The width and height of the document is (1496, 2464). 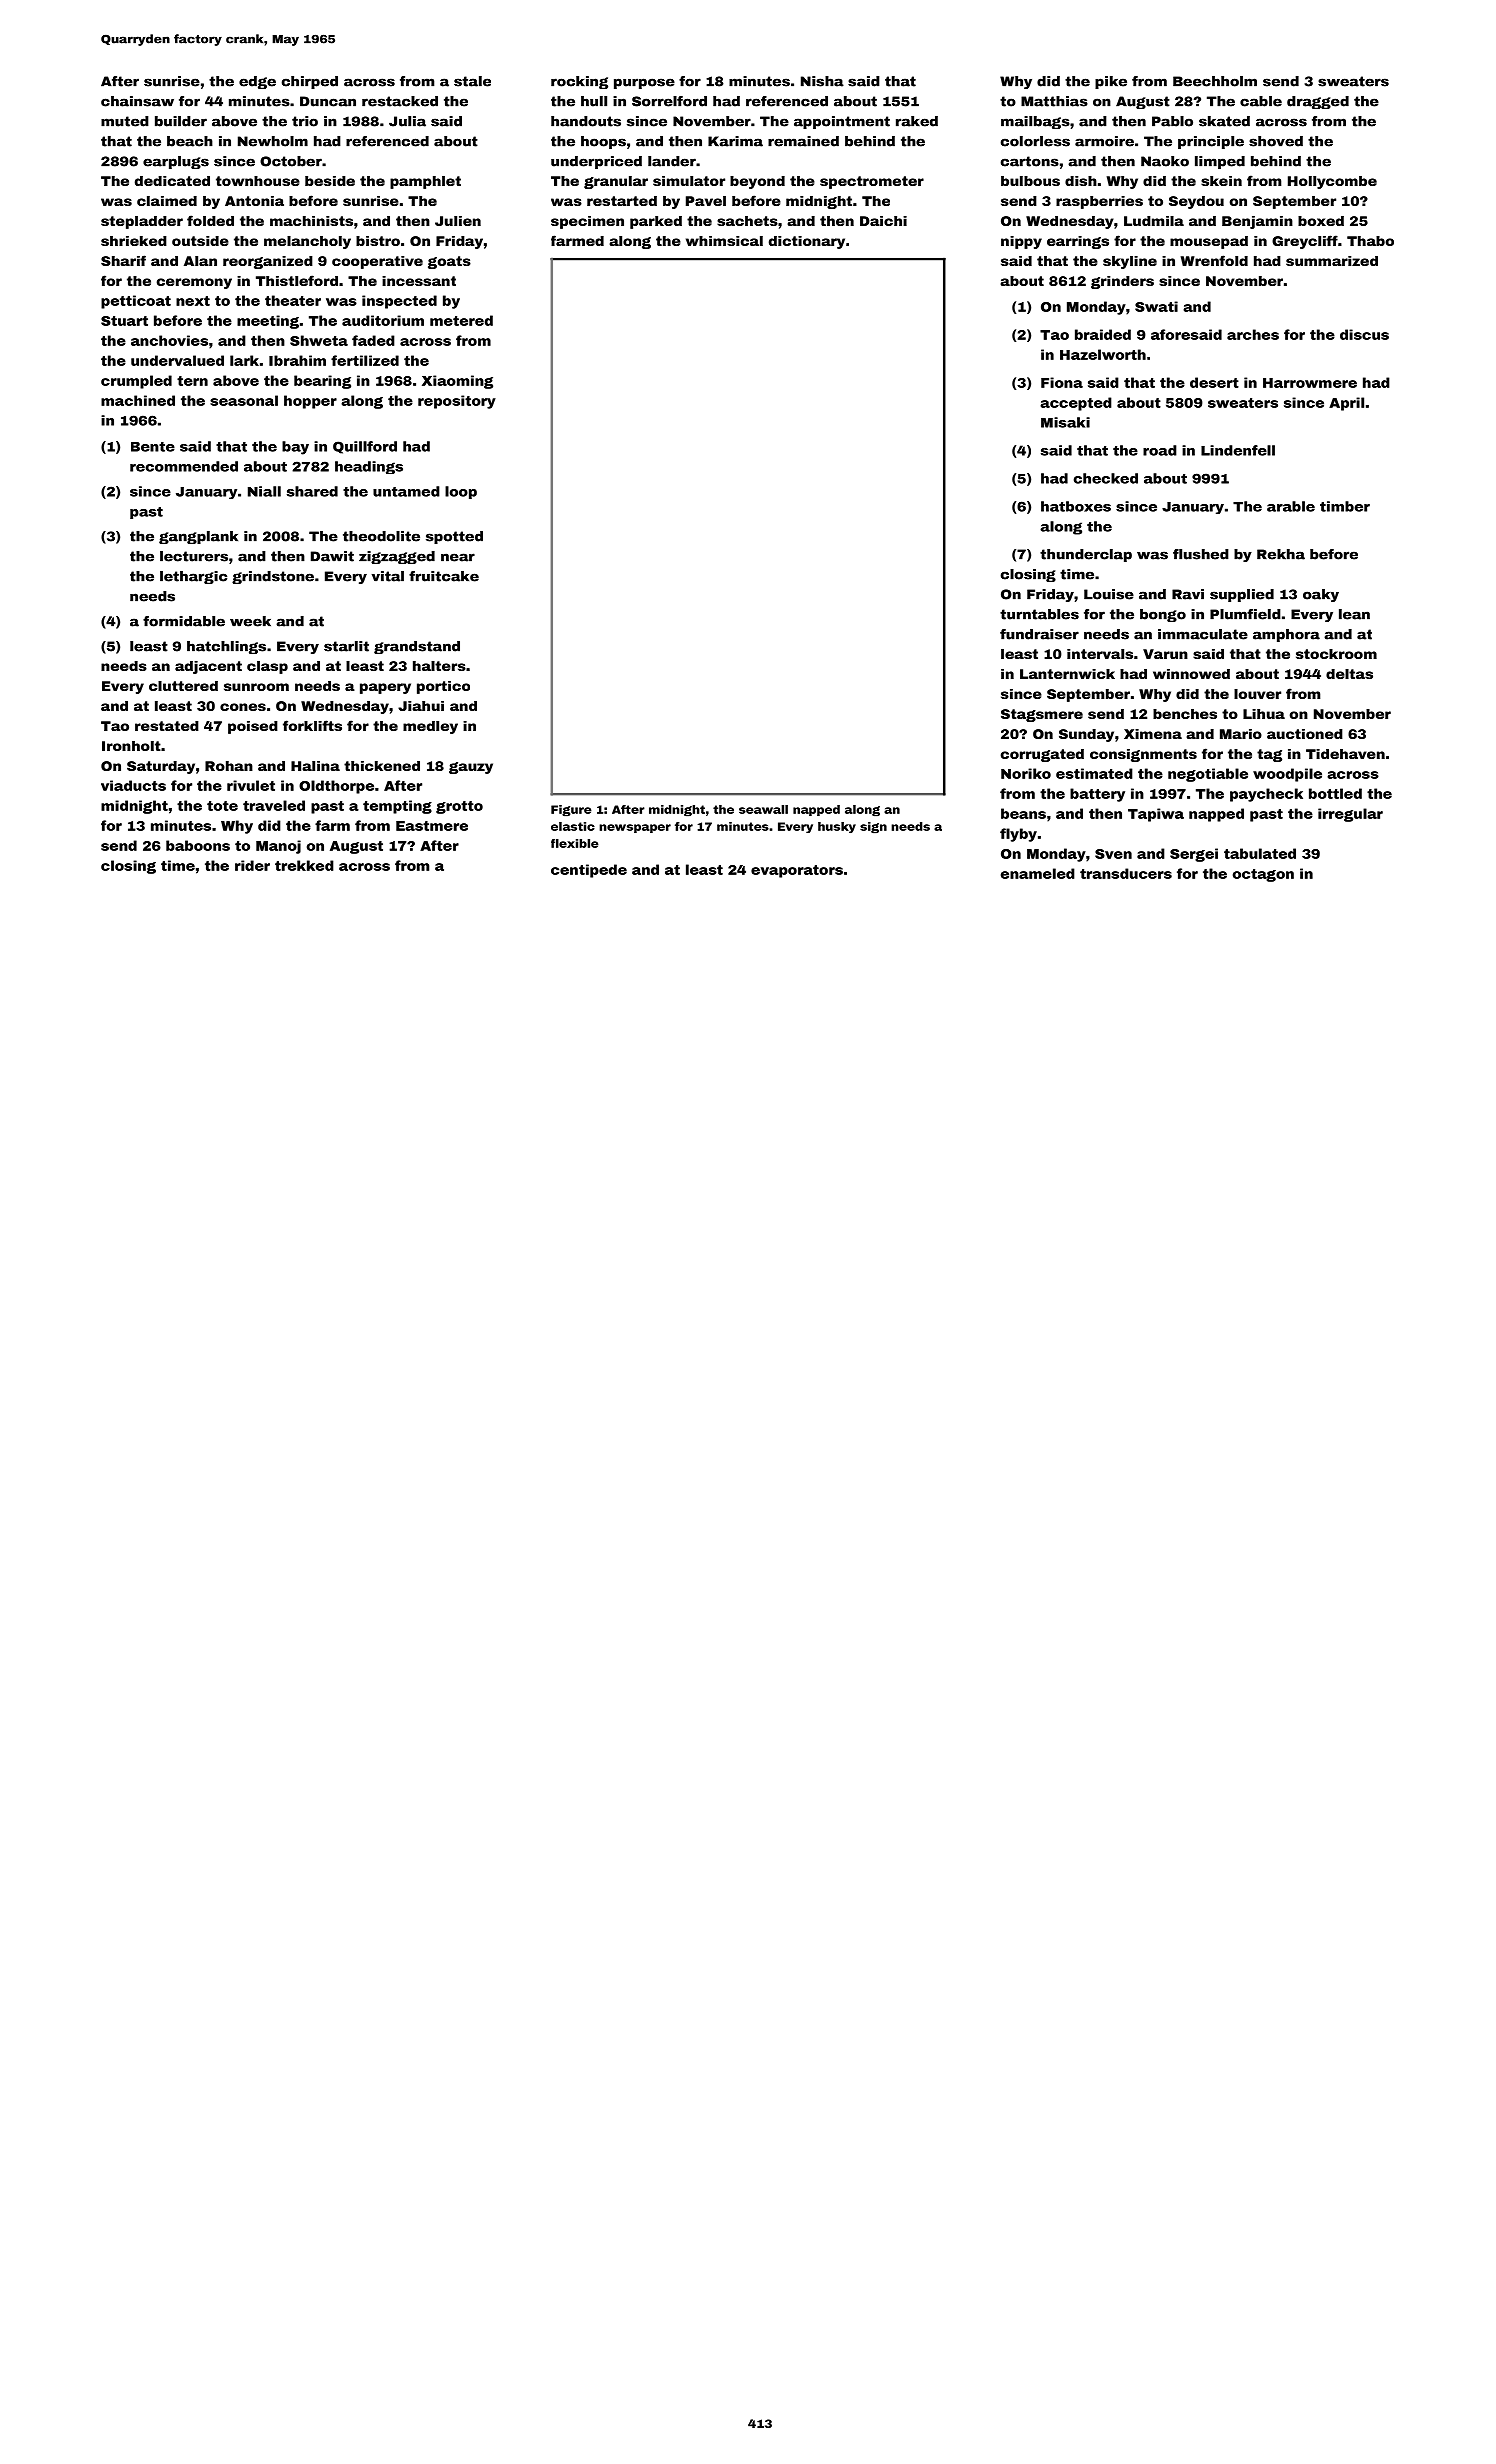 What do you see at coordinates (1094, 773) in the document?
I see `estimated` at bounding box center [1094, 773].
